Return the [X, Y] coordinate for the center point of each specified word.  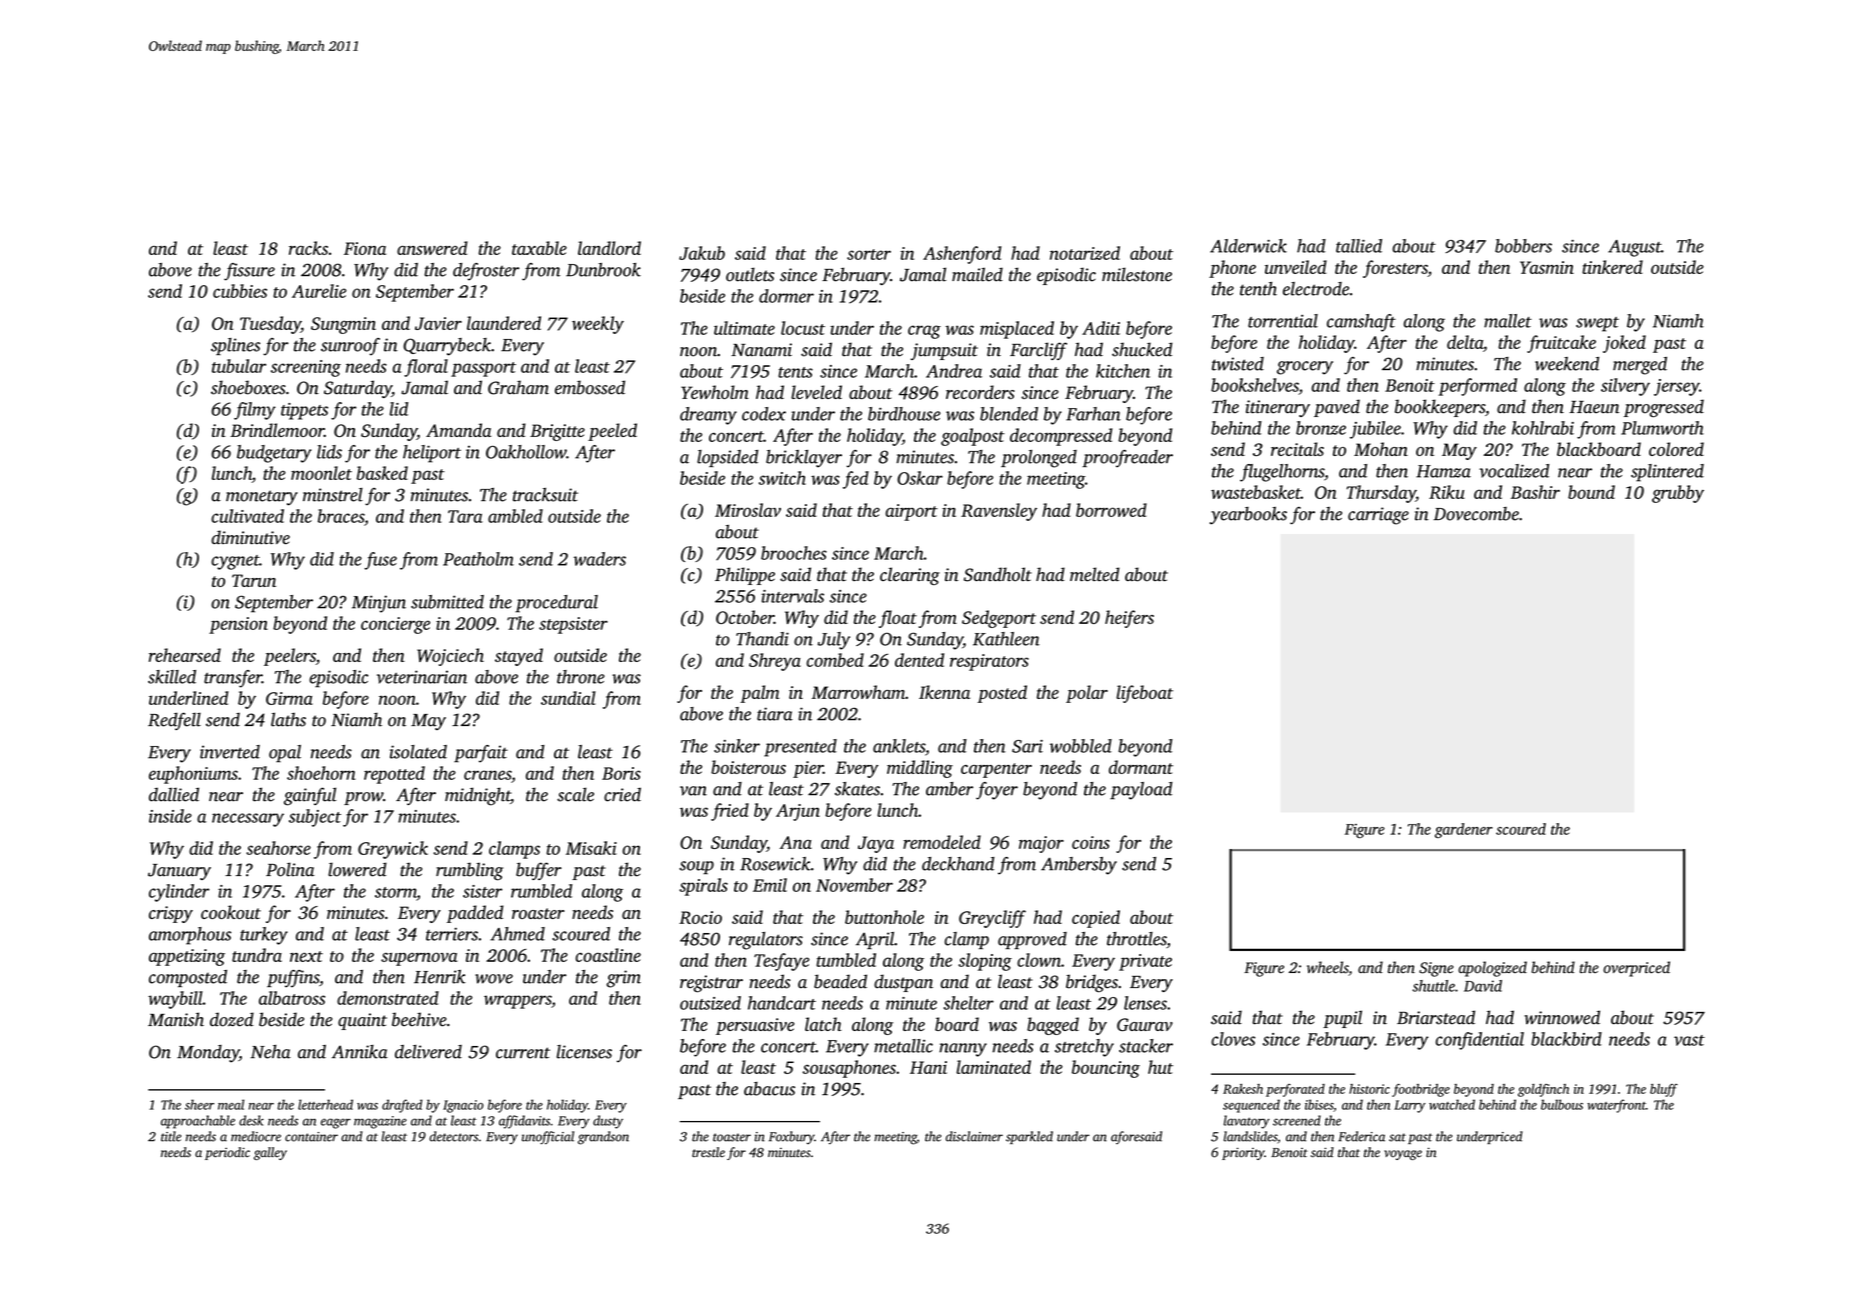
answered [432, 248]
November [854, 885]
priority [1243, 1153]
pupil [1342, 1019]
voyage [1403, 1155]
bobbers [1523, 246]
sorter [869, 254]
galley [270, 1153]
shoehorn [321, 773]
